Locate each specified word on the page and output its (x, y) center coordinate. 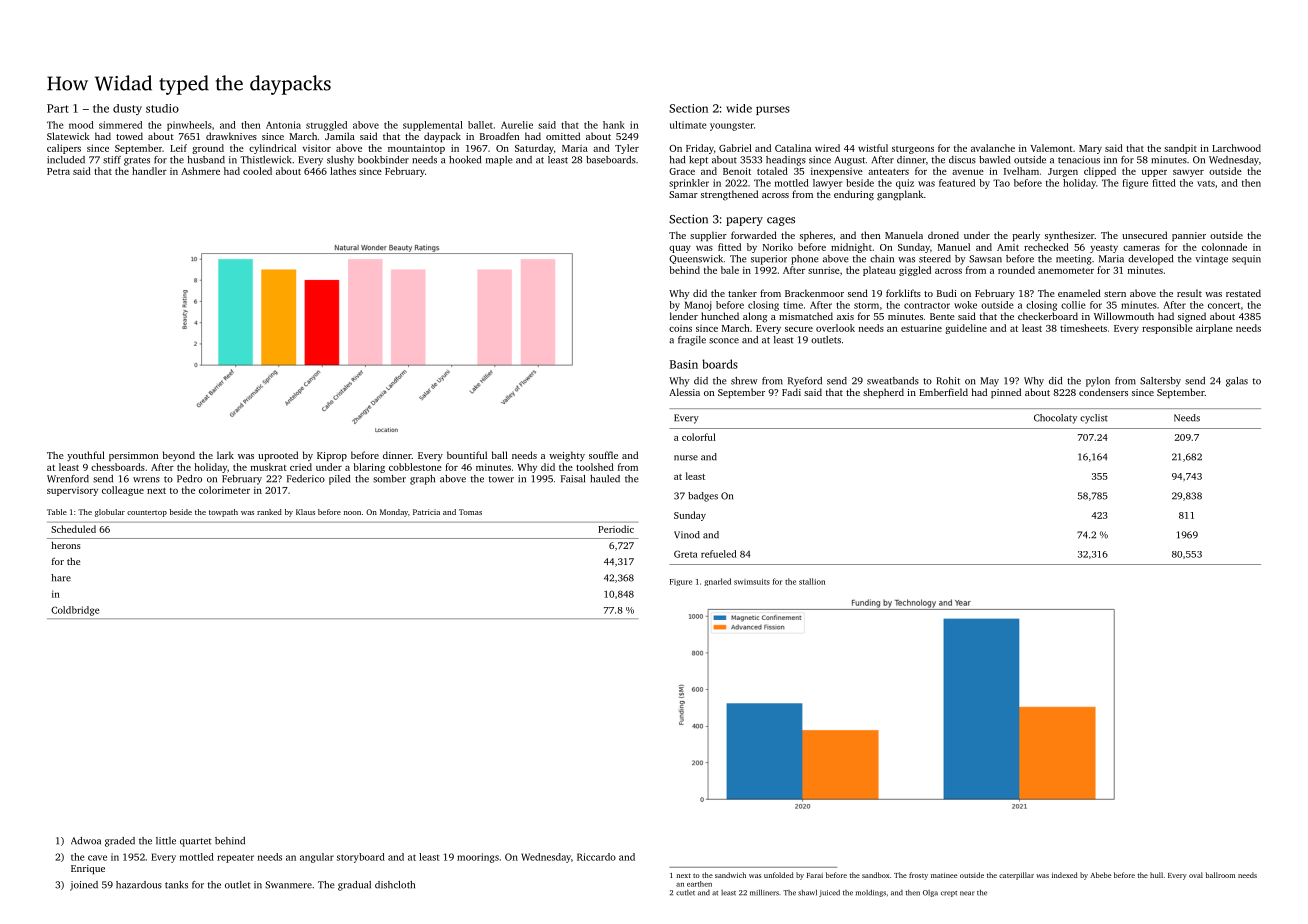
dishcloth (395, 885)
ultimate (688, 125)
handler (149, 171)
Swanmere (288, 885)
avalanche (993, 148)
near (967, 893)
